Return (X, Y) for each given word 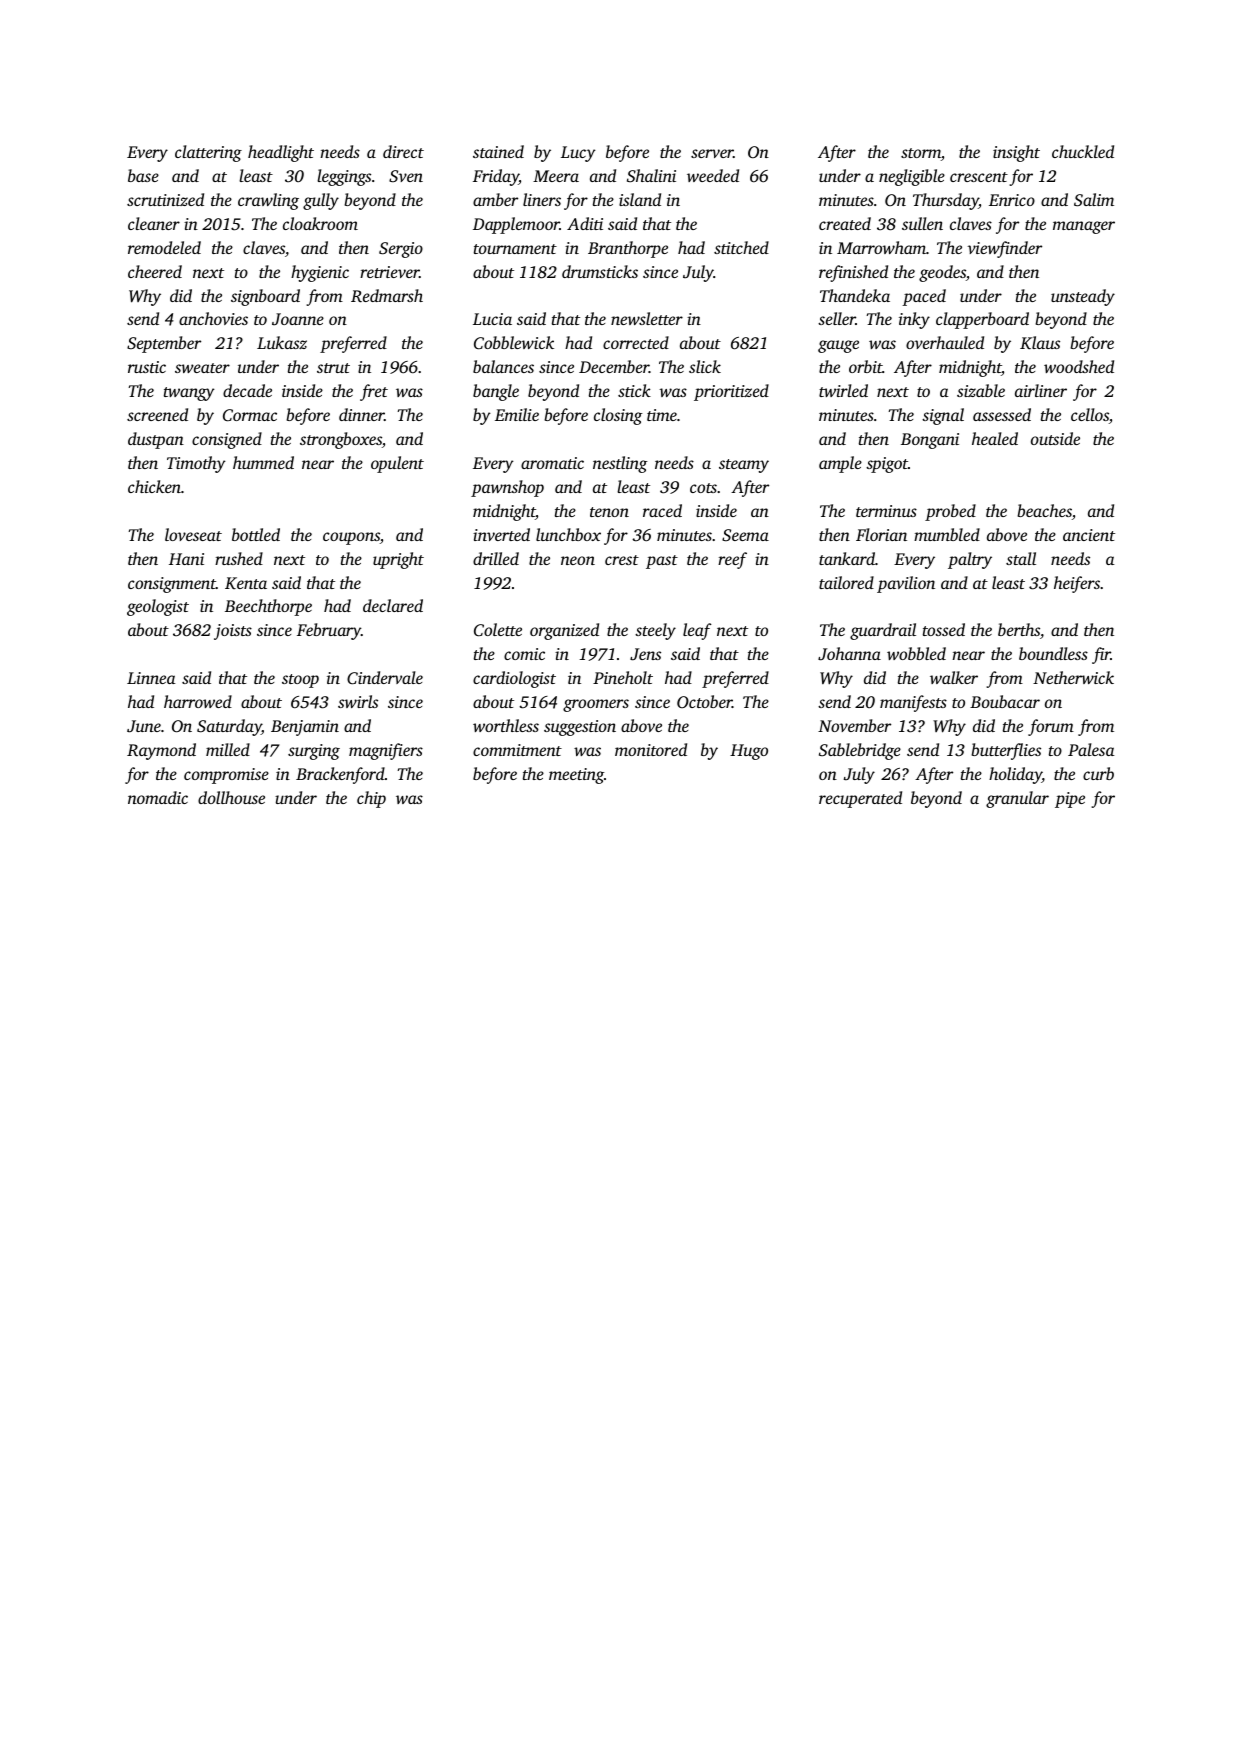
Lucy (578, 154)
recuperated (860, 799)
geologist (158, 607)
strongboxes (341, 440)
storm (921, 153)
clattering (208, 153)
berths (1019, 629)
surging (314, 752)
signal (943, 416)
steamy (744, 466)
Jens (645, 654)
